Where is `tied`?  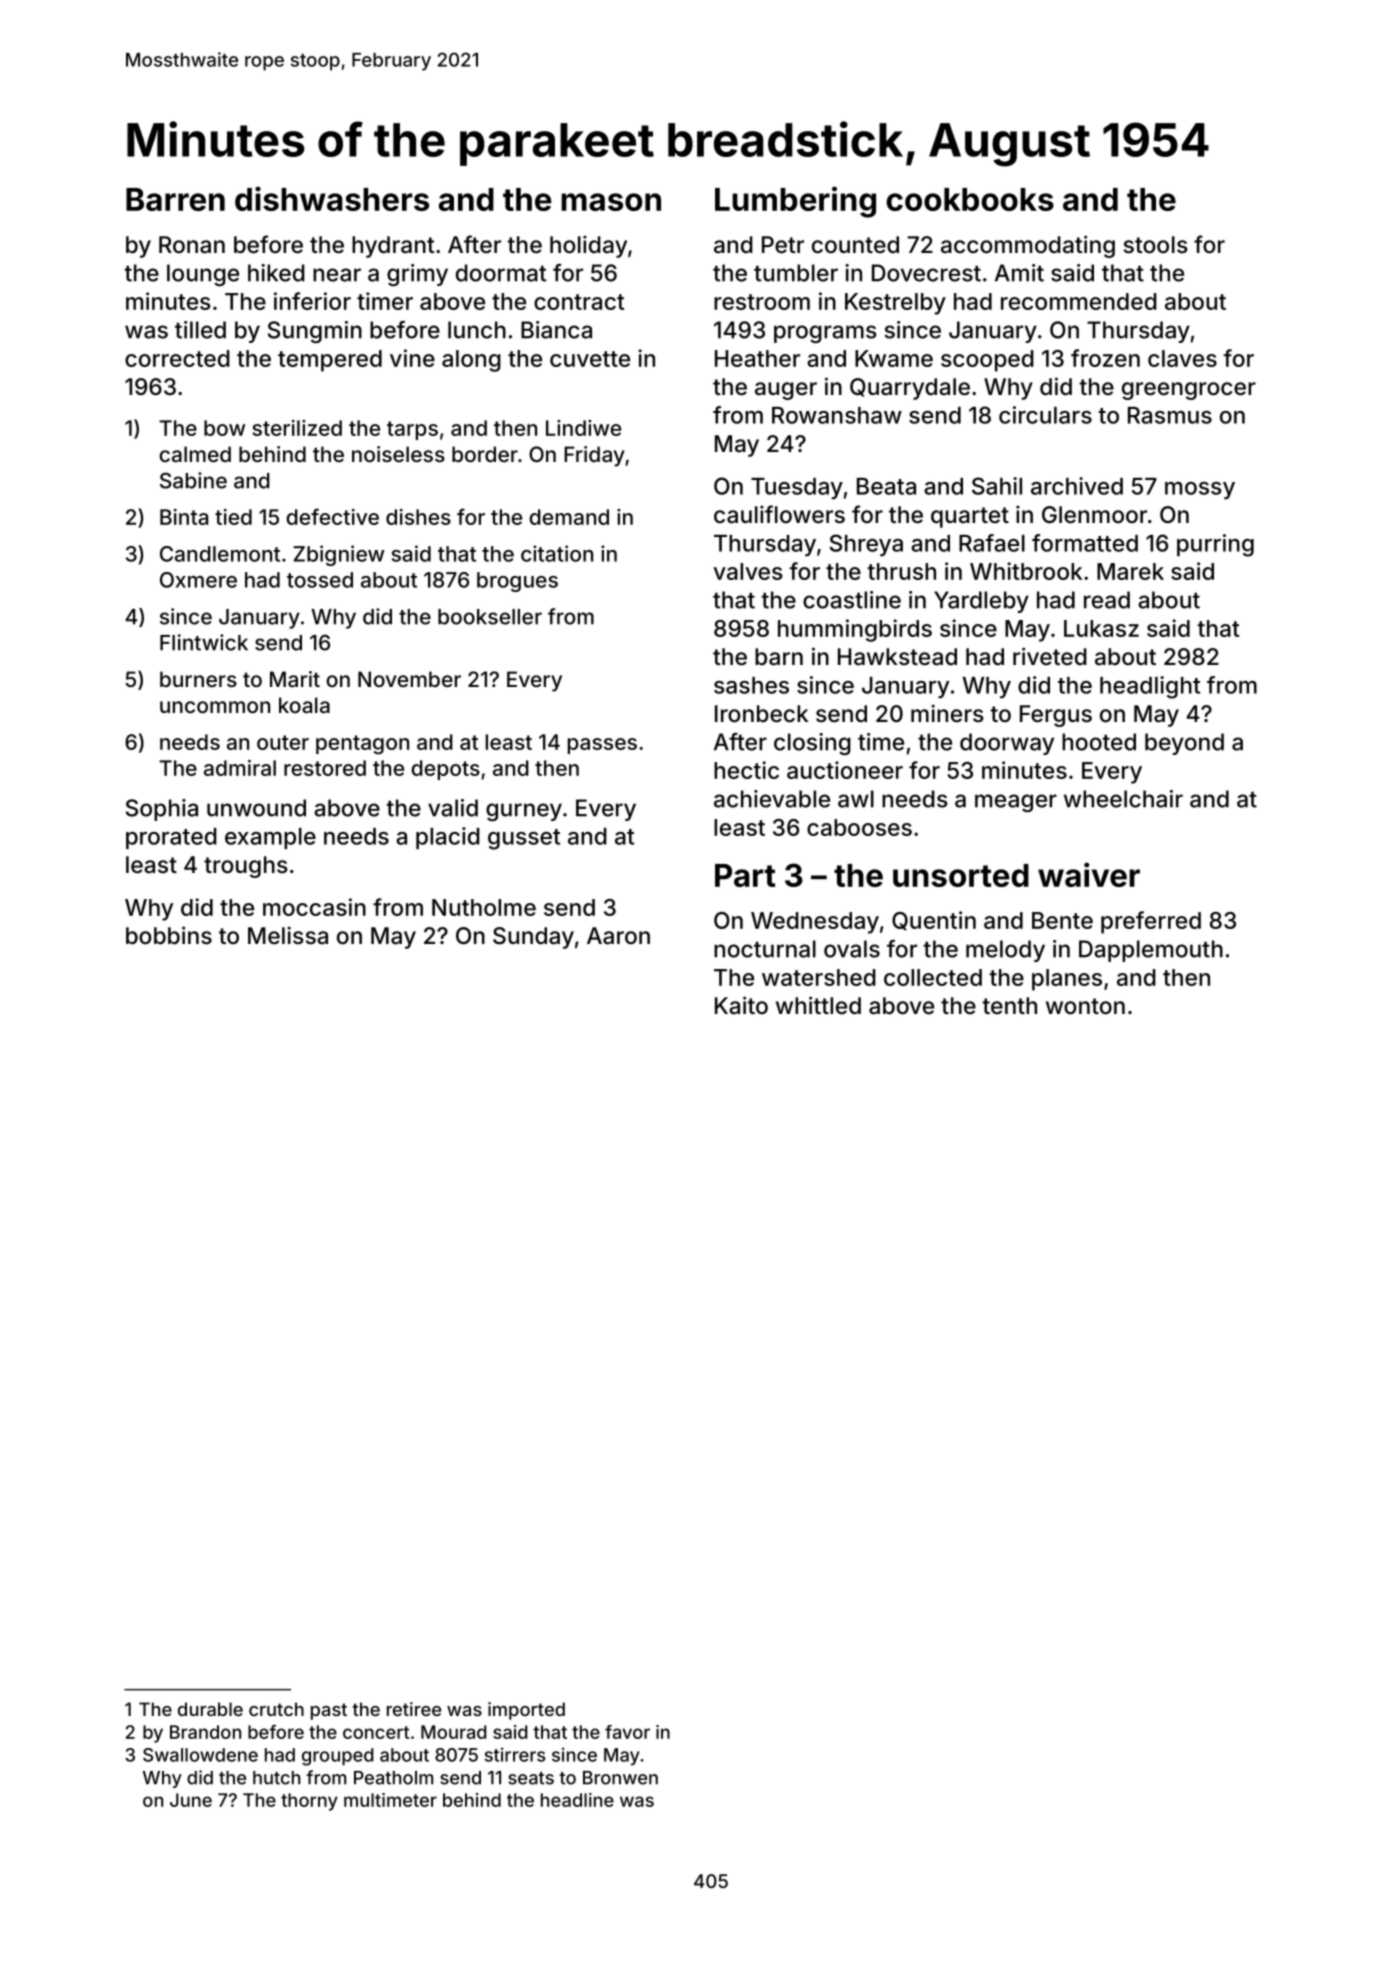
tied is located at coordinates (233, 517).
